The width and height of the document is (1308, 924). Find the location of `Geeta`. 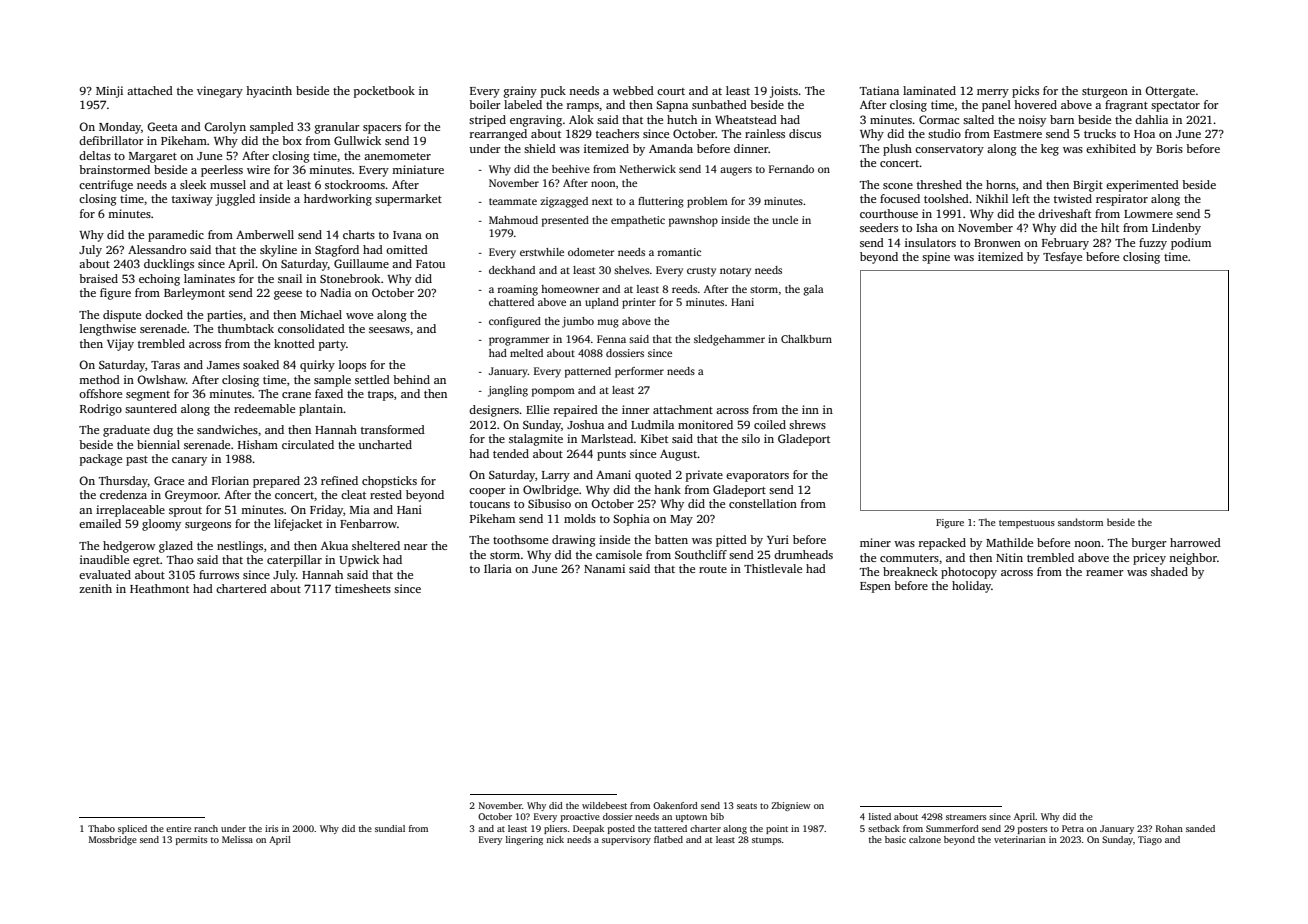

Geeta is located at coordinates (162, 126).
